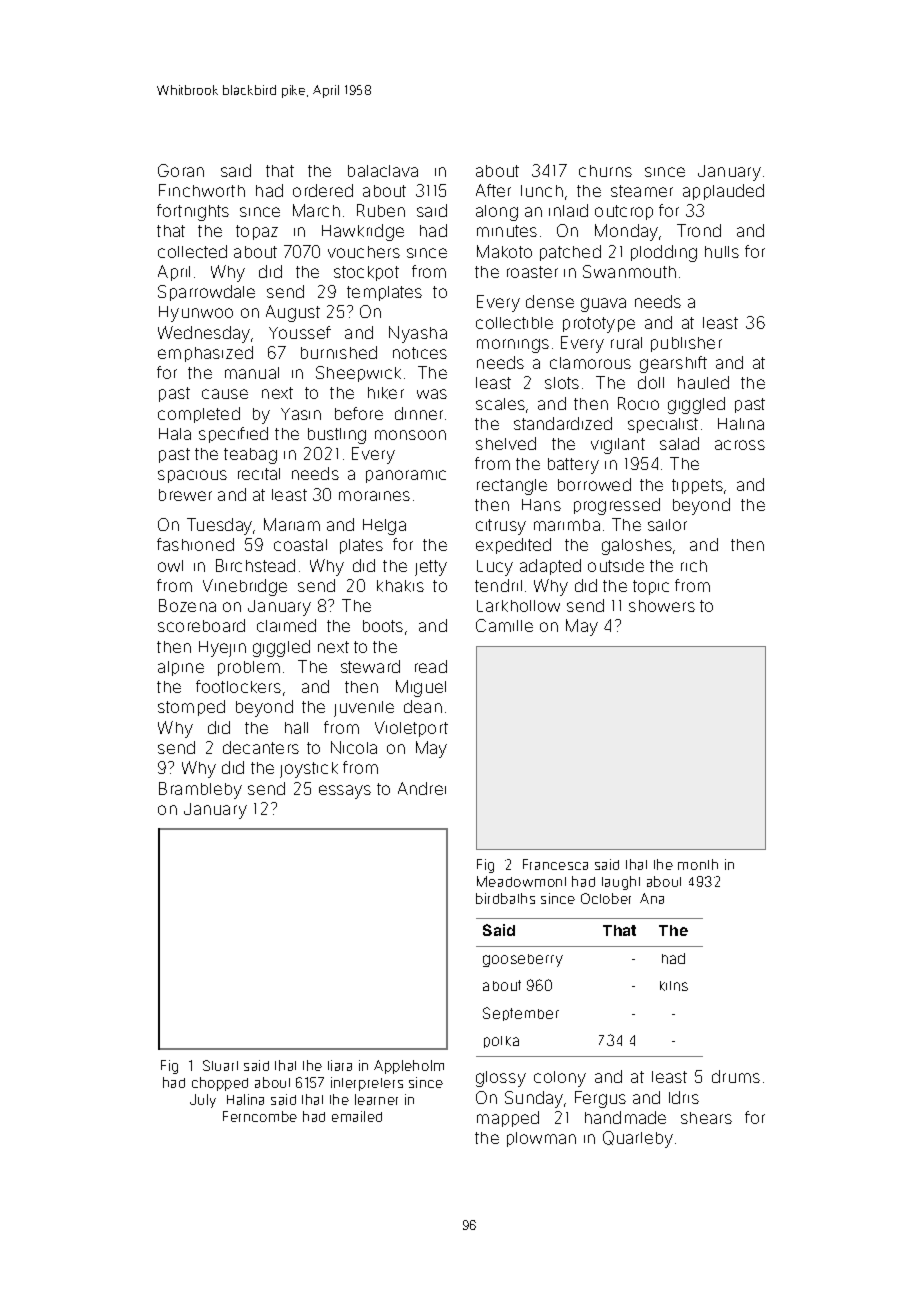 This screenshot has height=1311, width=924. I want to click on Ferncombe, so click(260, 1116).
